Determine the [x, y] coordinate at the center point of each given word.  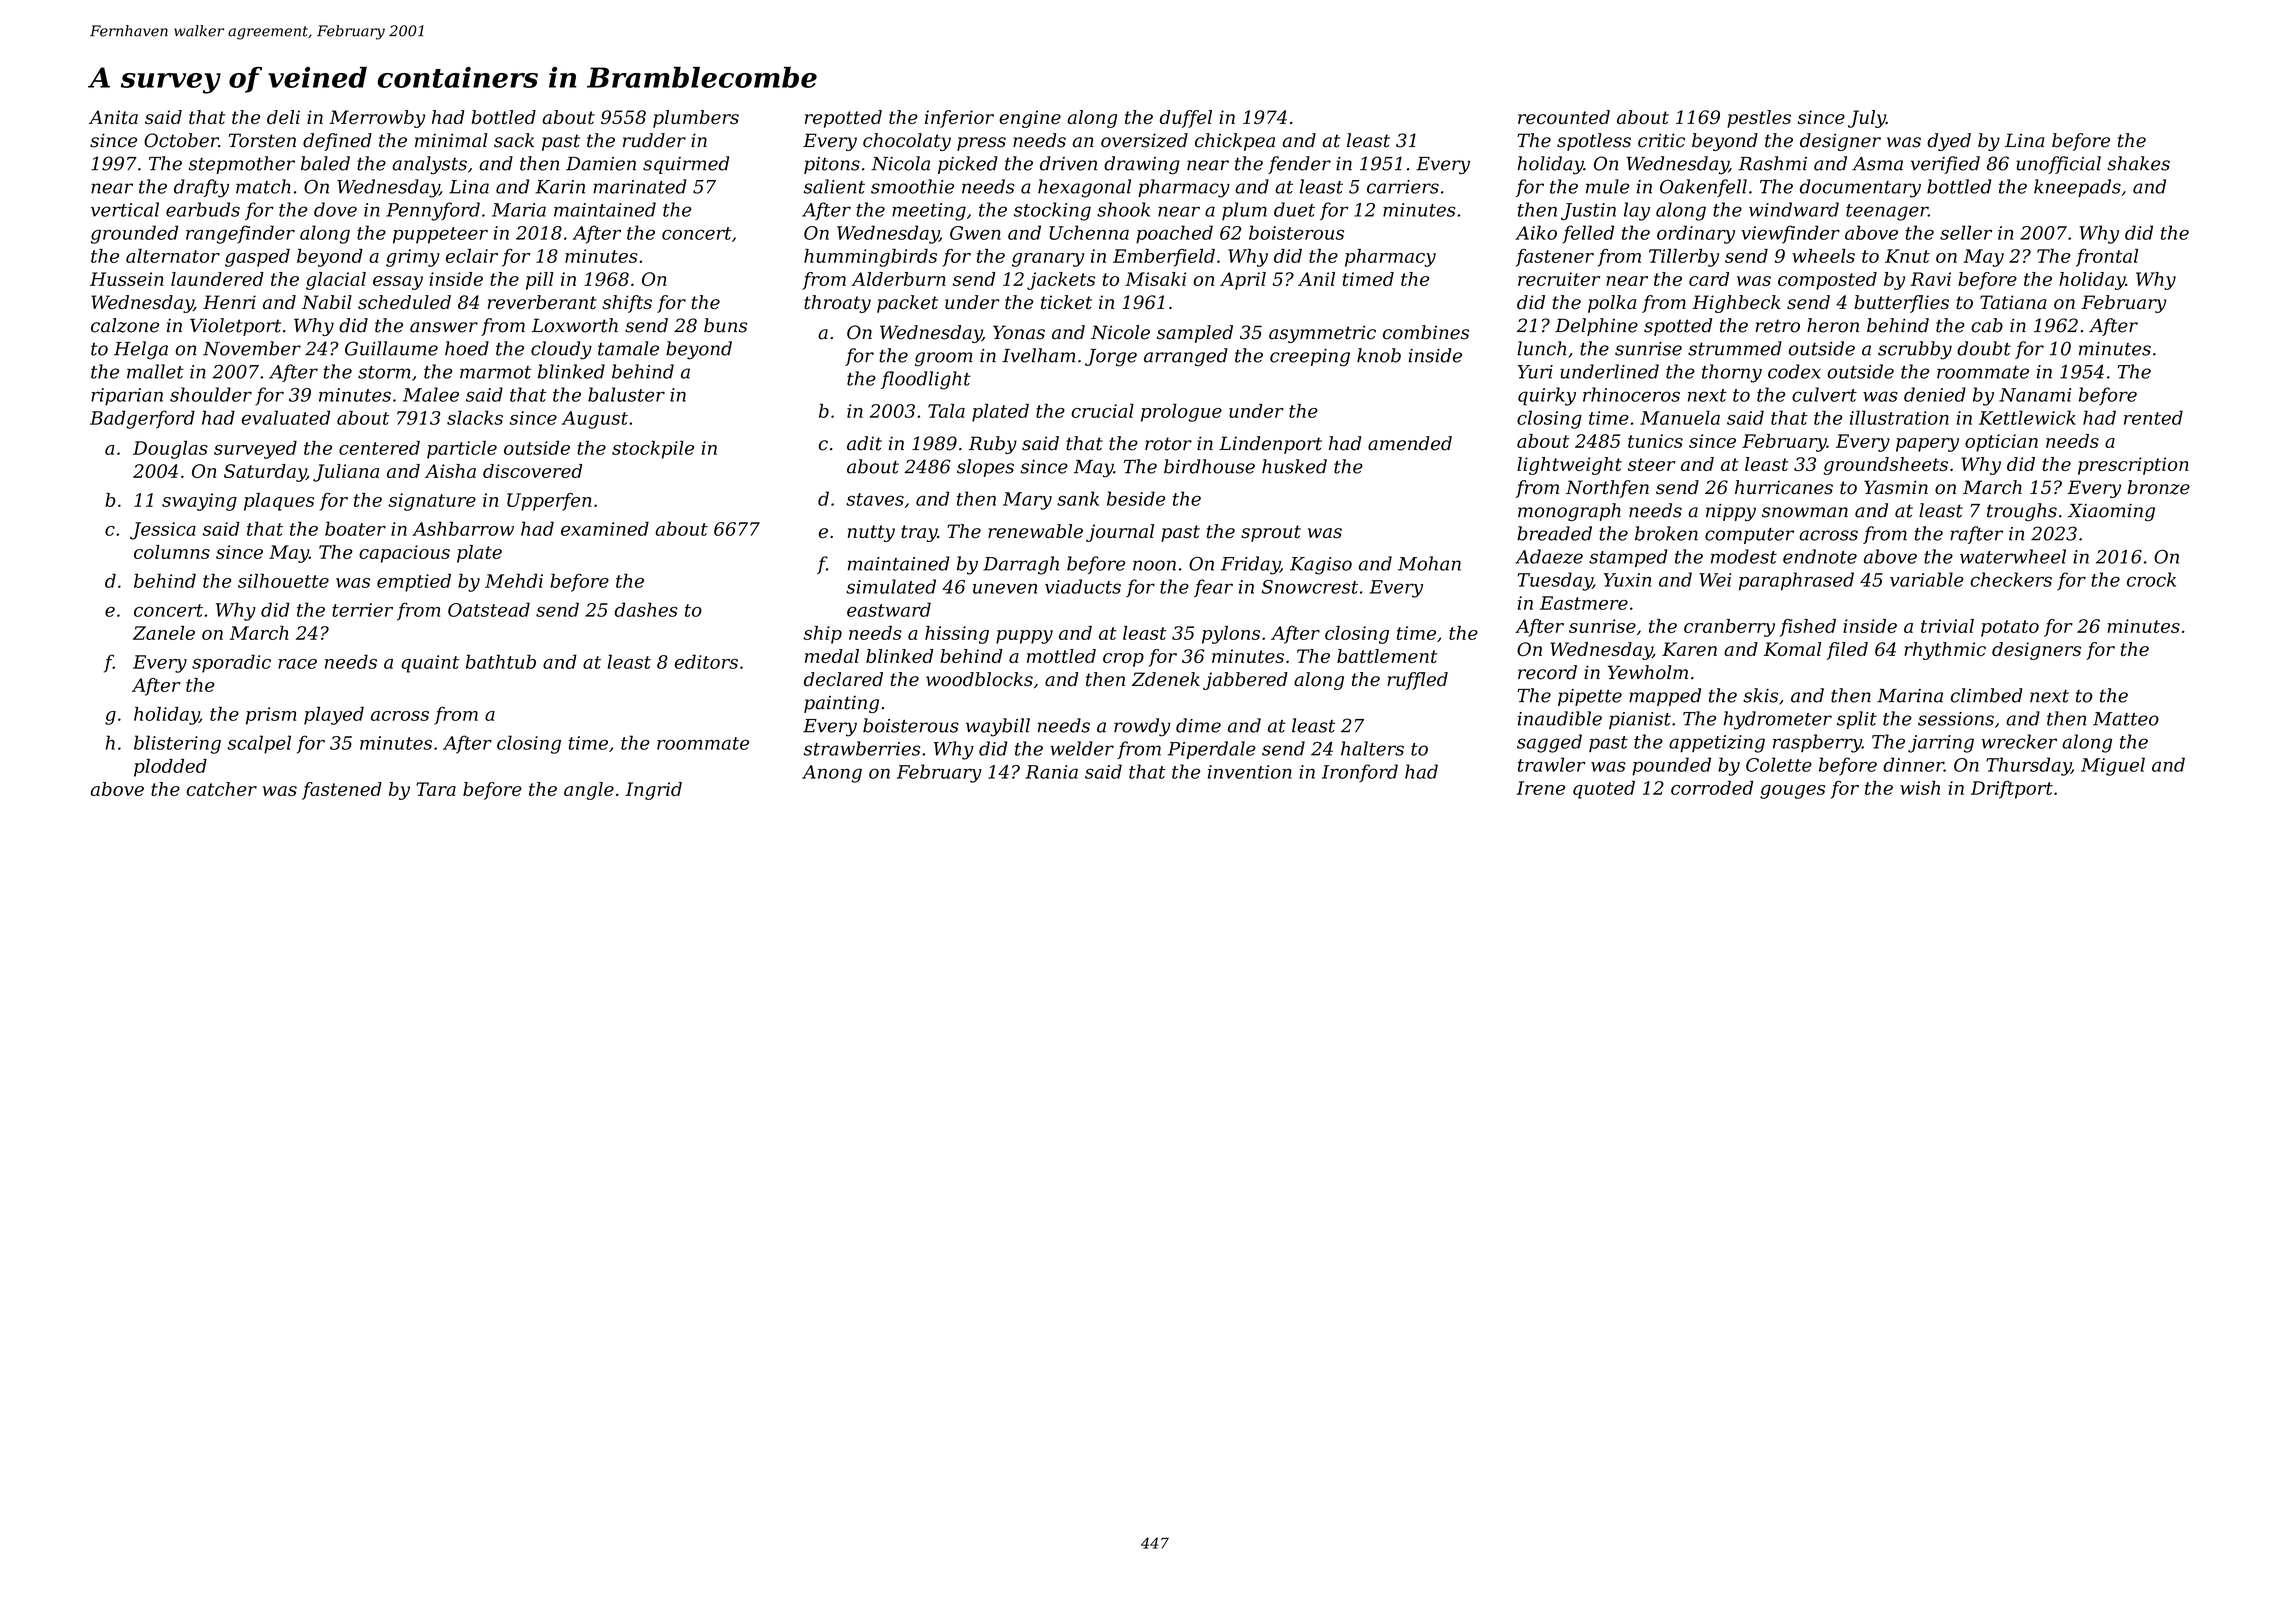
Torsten [262, 140]
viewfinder [1790, 234]
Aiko [1536, 232]
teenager [1887, 212]
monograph [1569, 512]
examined [605, 528]
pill [540, 281]
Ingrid [653, 791]
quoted [1604, 789]
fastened [342, 791]
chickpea [1235, 142]
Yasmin [1896, 487]
